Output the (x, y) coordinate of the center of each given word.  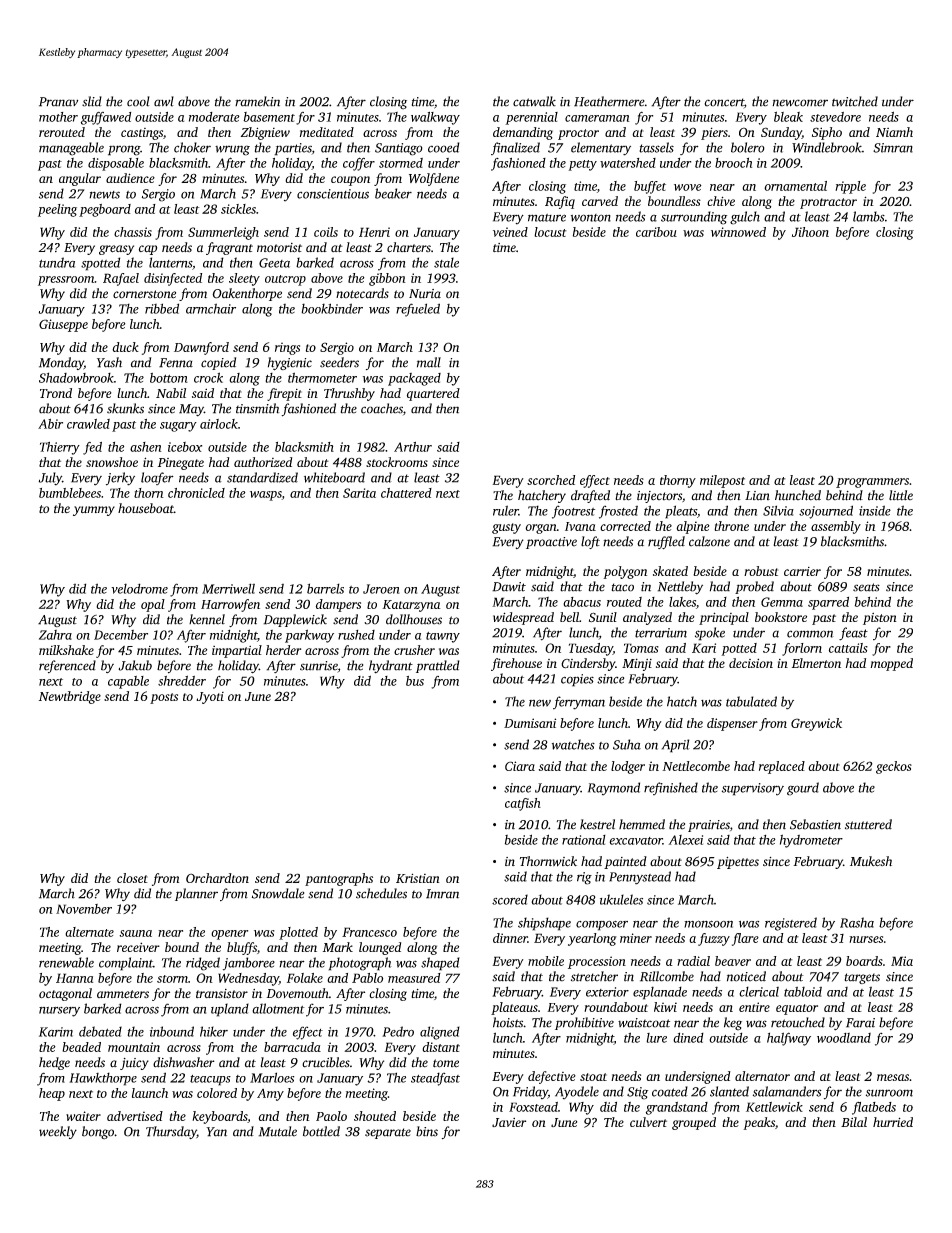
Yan (216, 1132)
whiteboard (334, 477)
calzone (709, 541)
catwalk (534, 101)
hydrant (391, 667)
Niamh (894, 132)
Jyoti (210, 698)
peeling (57, 210)
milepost (722, 481)
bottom (169, 378)
